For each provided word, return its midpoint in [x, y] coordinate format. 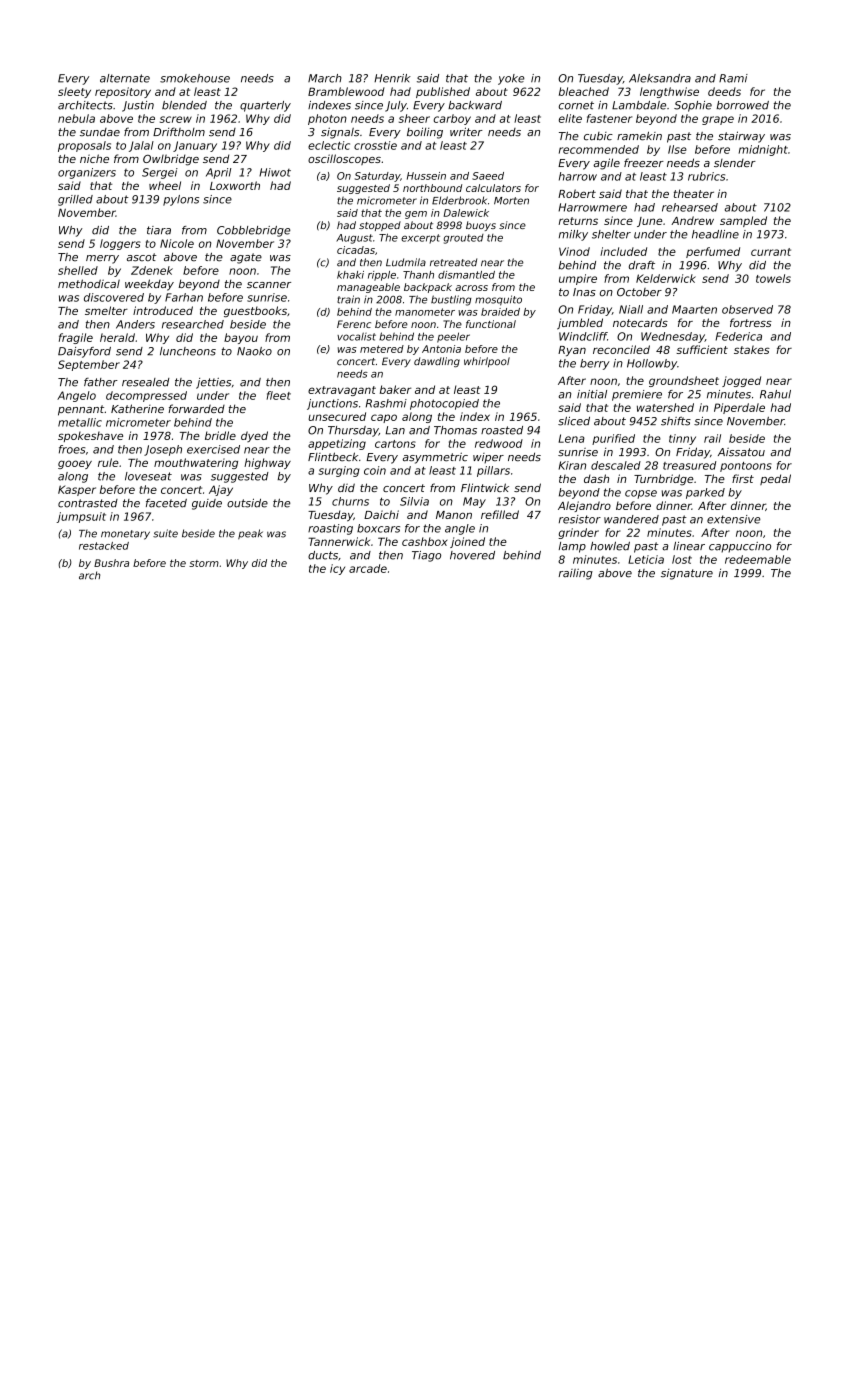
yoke [511, 79]
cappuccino [740, 547]
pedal [775, 479]
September [89, 365]
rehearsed [690, 207]
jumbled [580, 324]
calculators [493, 188]
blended [184, 105]
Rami [733, 78]
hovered [472, 555]
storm [204, 563]
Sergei [160, 173]
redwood [499, 443]
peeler [453, 337]
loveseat [148, 476]
